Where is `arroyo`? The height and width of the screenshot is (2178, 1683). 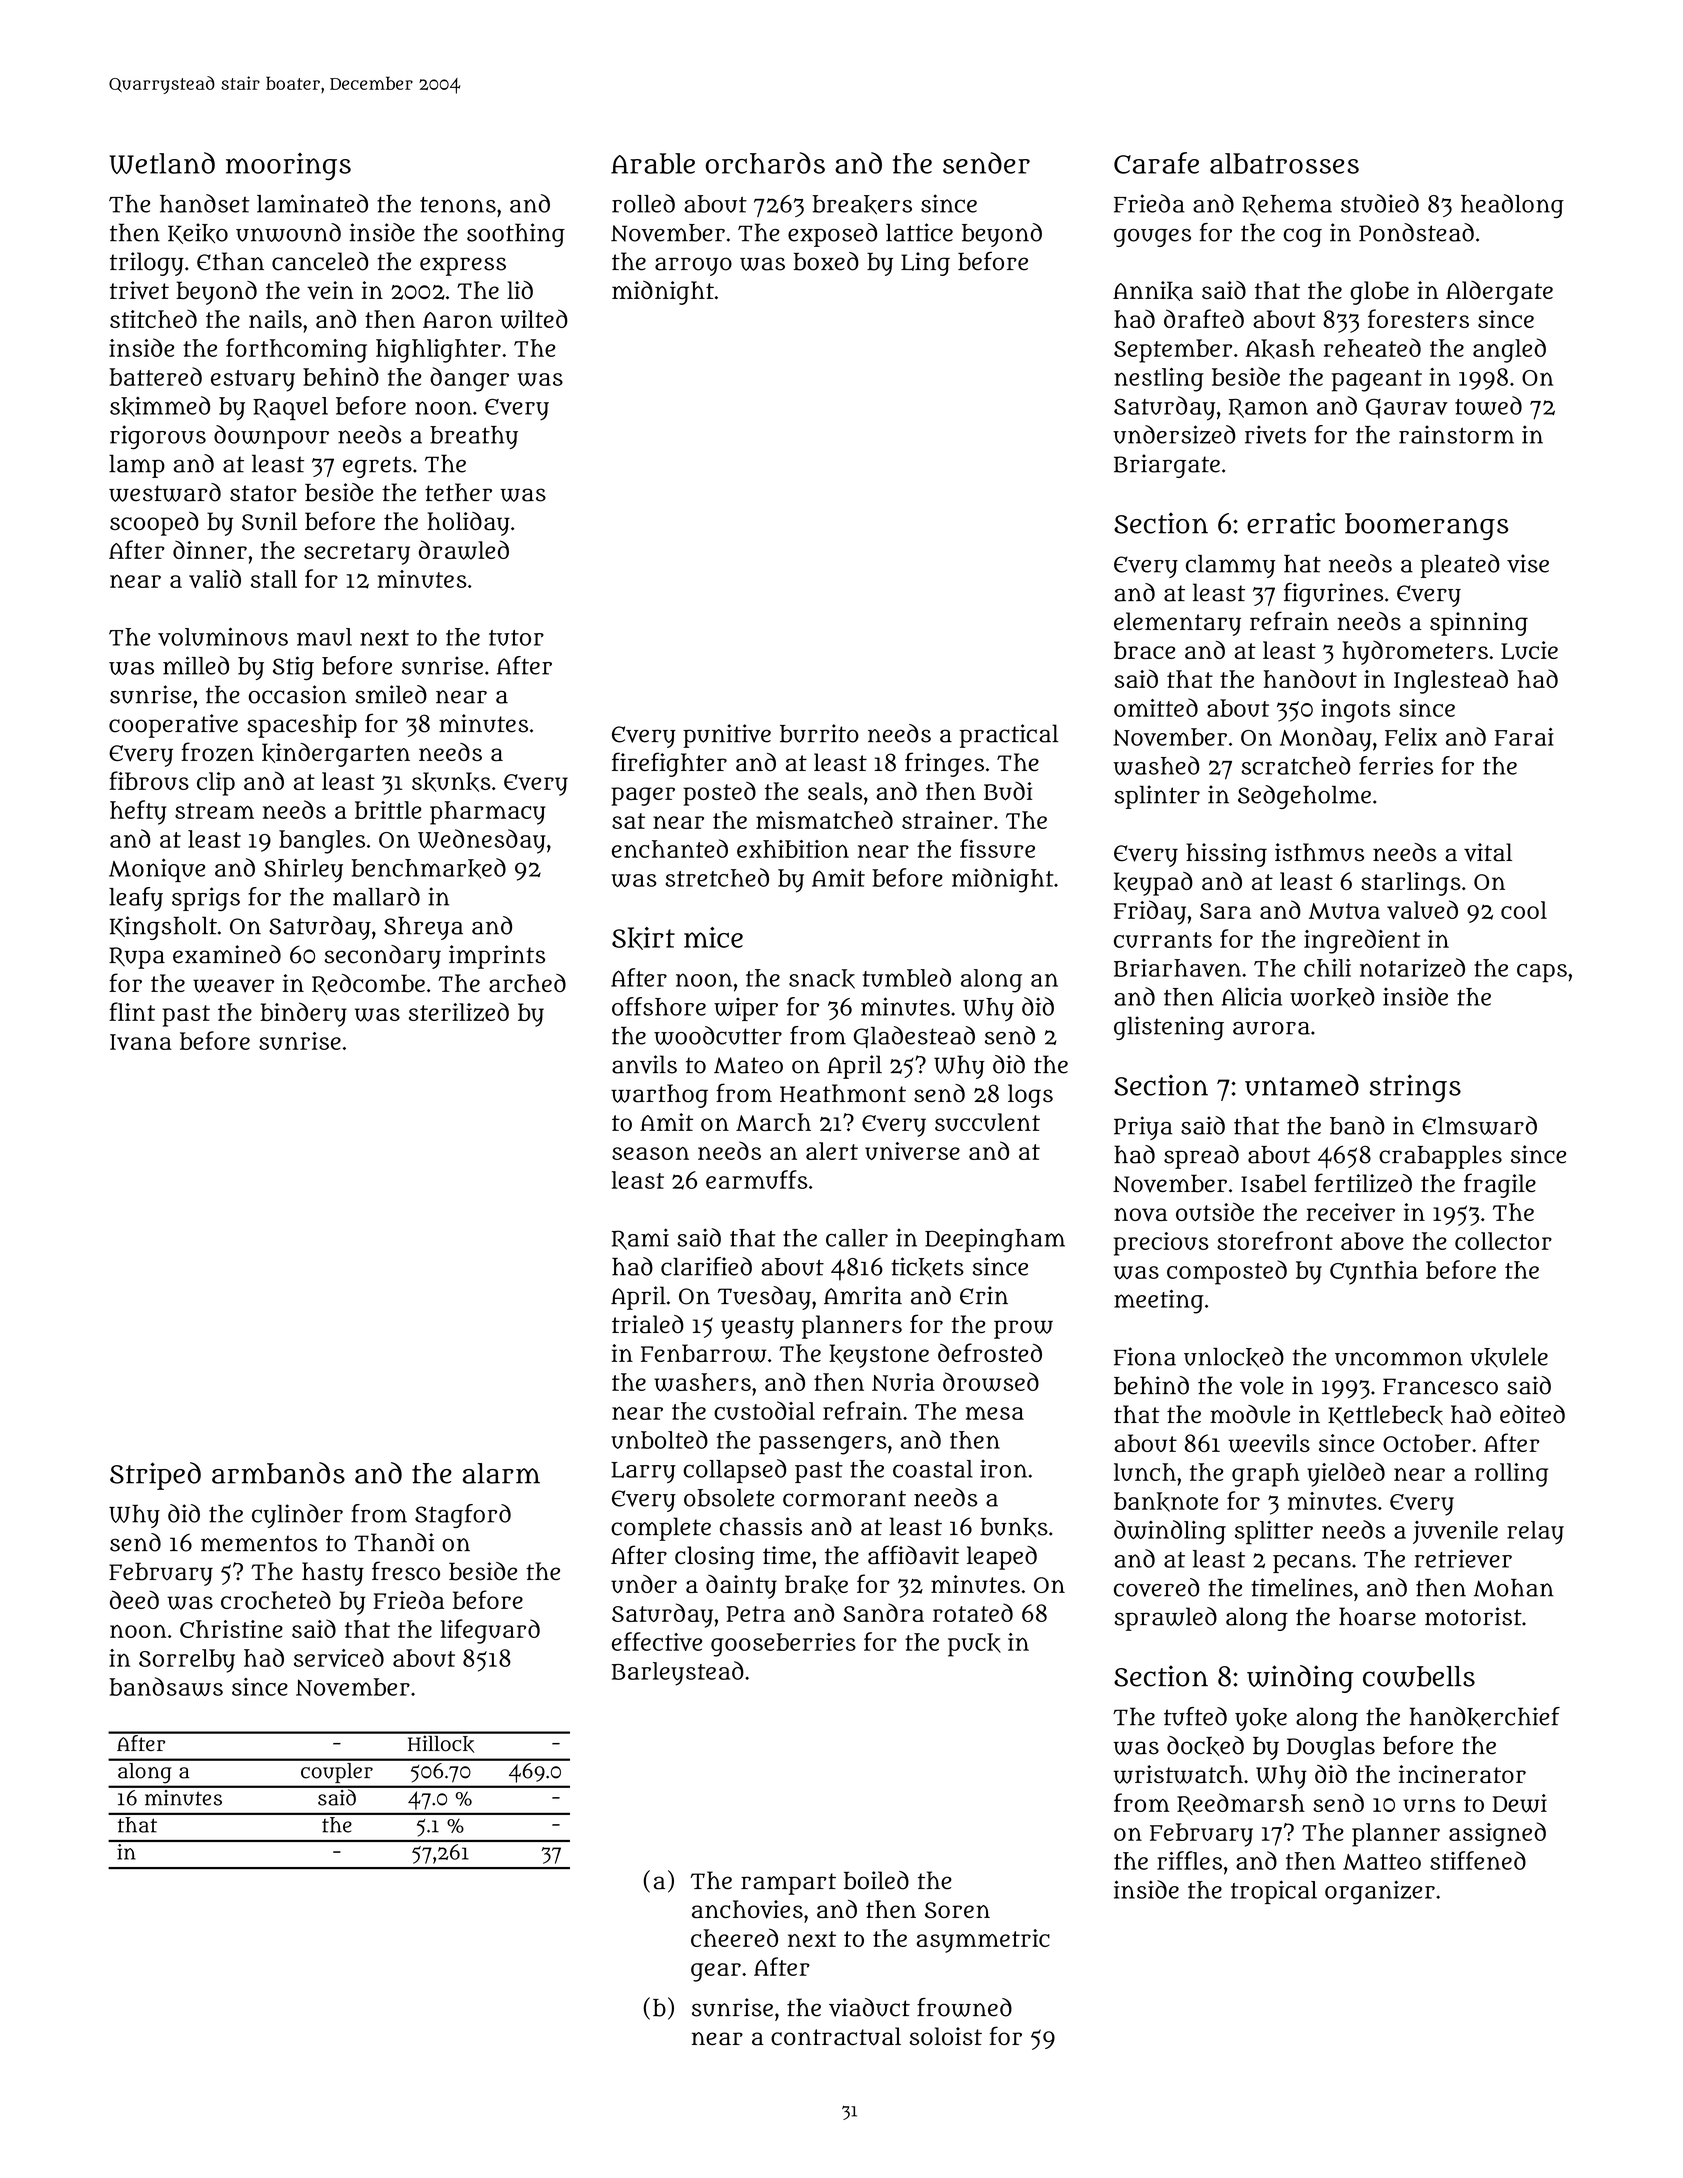 arroyo is located at coordinates (693, 266).
